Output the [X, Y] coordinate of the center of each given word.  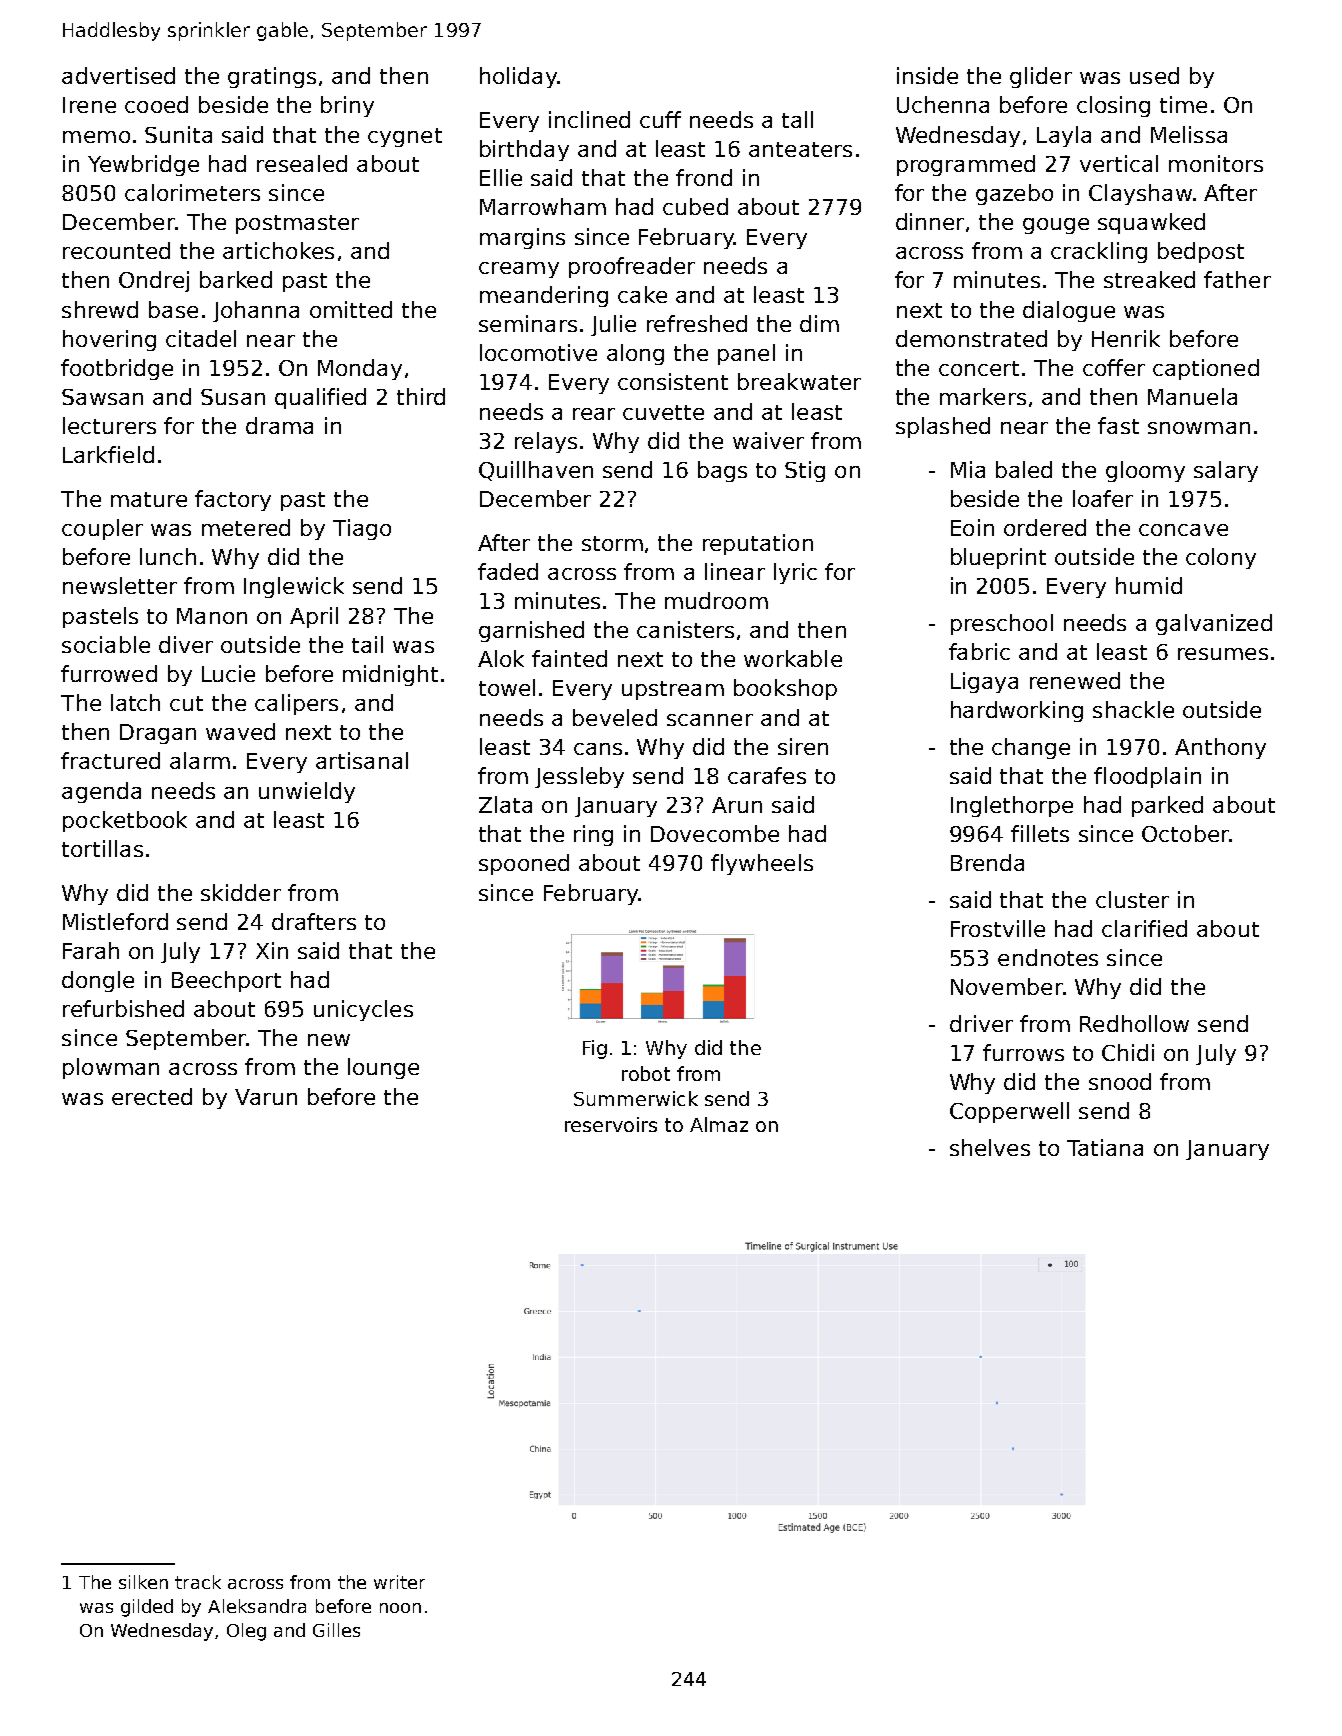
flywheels [762, 864]
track [198, 1582]
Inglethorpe [1012, 806]
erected [152, 1096]
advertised [118, 75]
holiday [518, 77]
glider [1041, 77]
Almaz [719, 1124]
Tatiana [1105, 1147]
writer [399, 1582]
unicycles [363, 1010]
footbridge [117, 369]
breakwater [799, 381]
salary [1226, 471]
